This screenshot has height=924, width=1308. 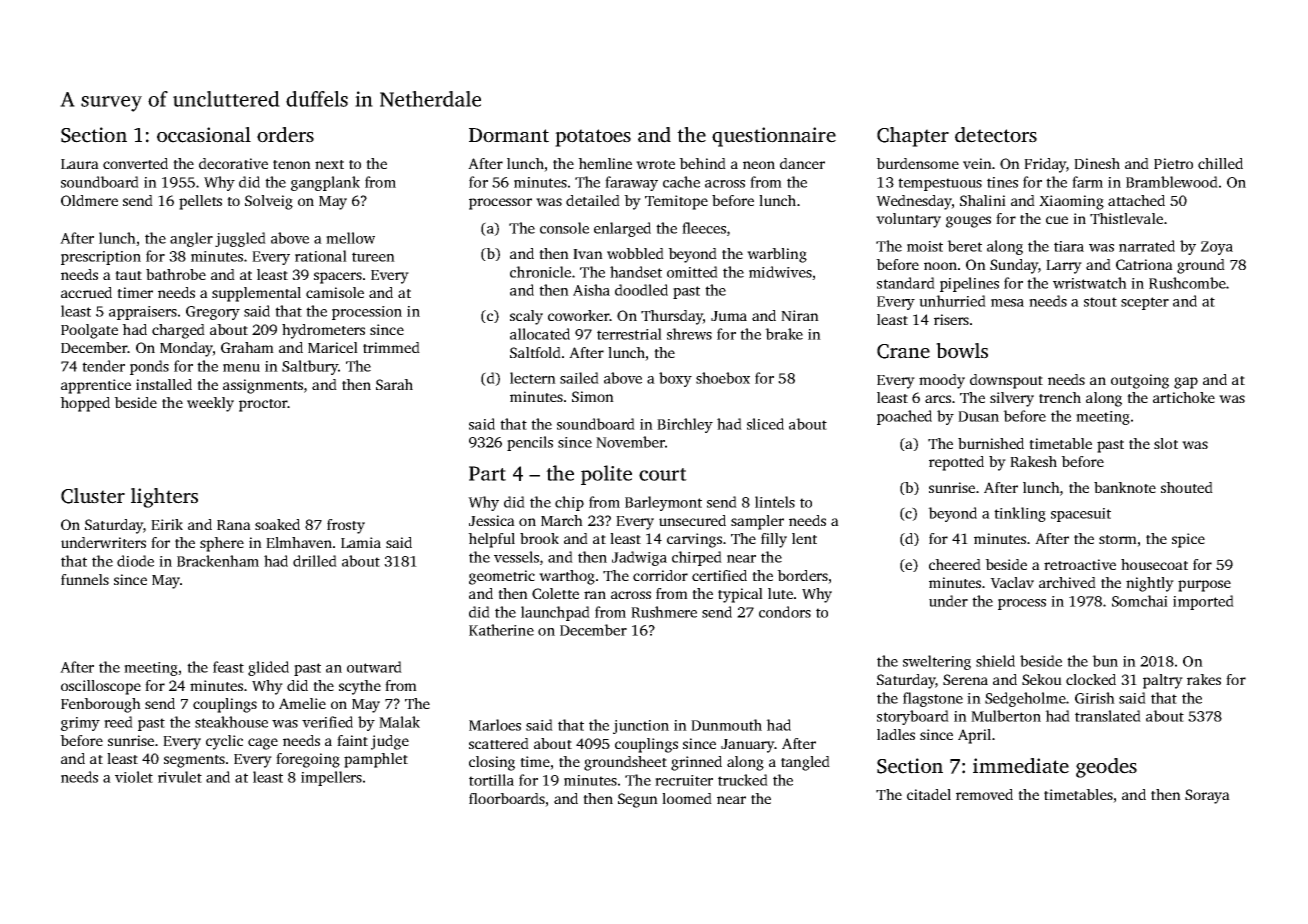 I want to click on scattered, so click(x=499, y=743).
